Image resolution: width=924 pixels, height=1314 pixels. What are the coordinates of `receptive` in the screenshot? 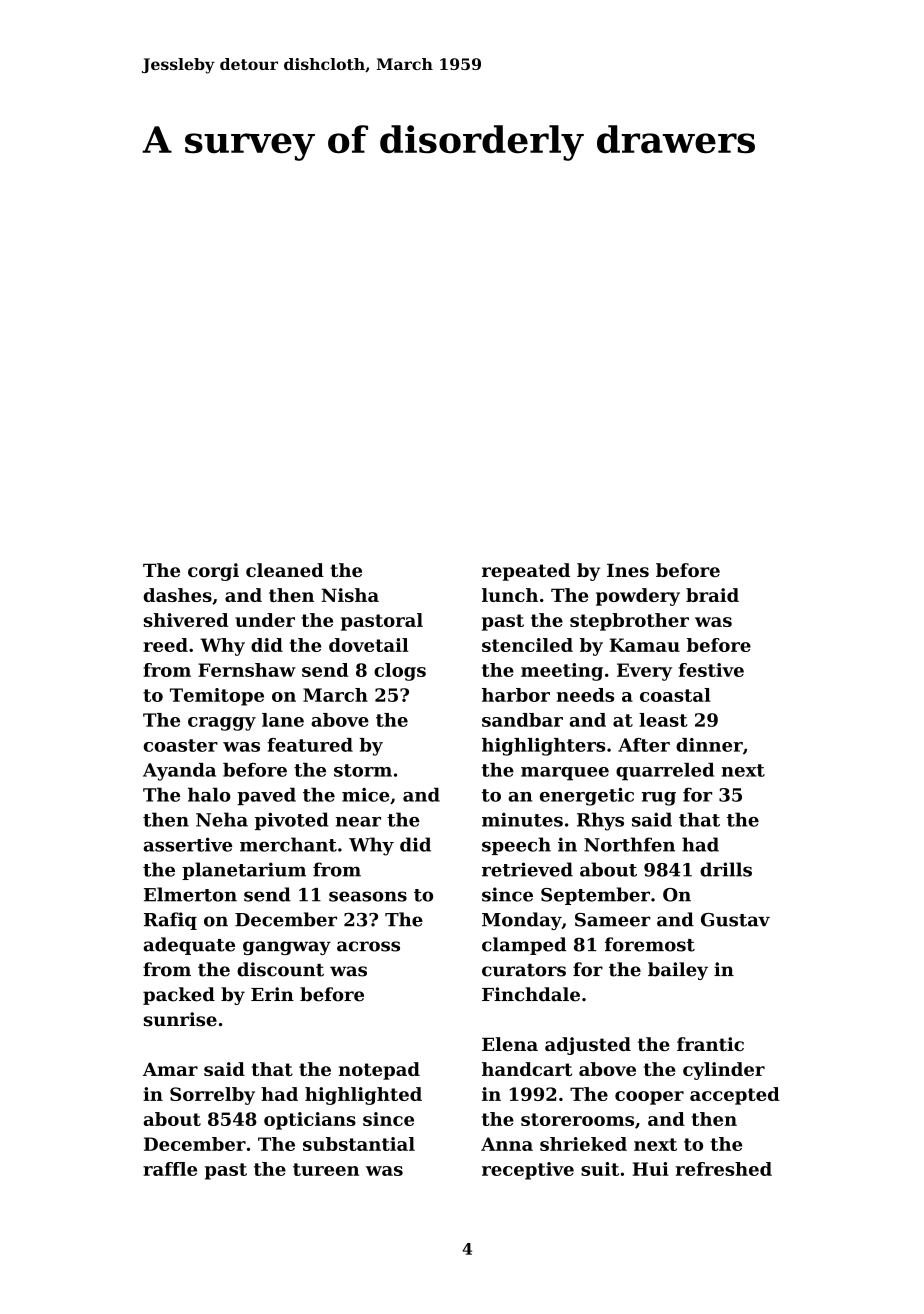 It's located at (528, 1171).
